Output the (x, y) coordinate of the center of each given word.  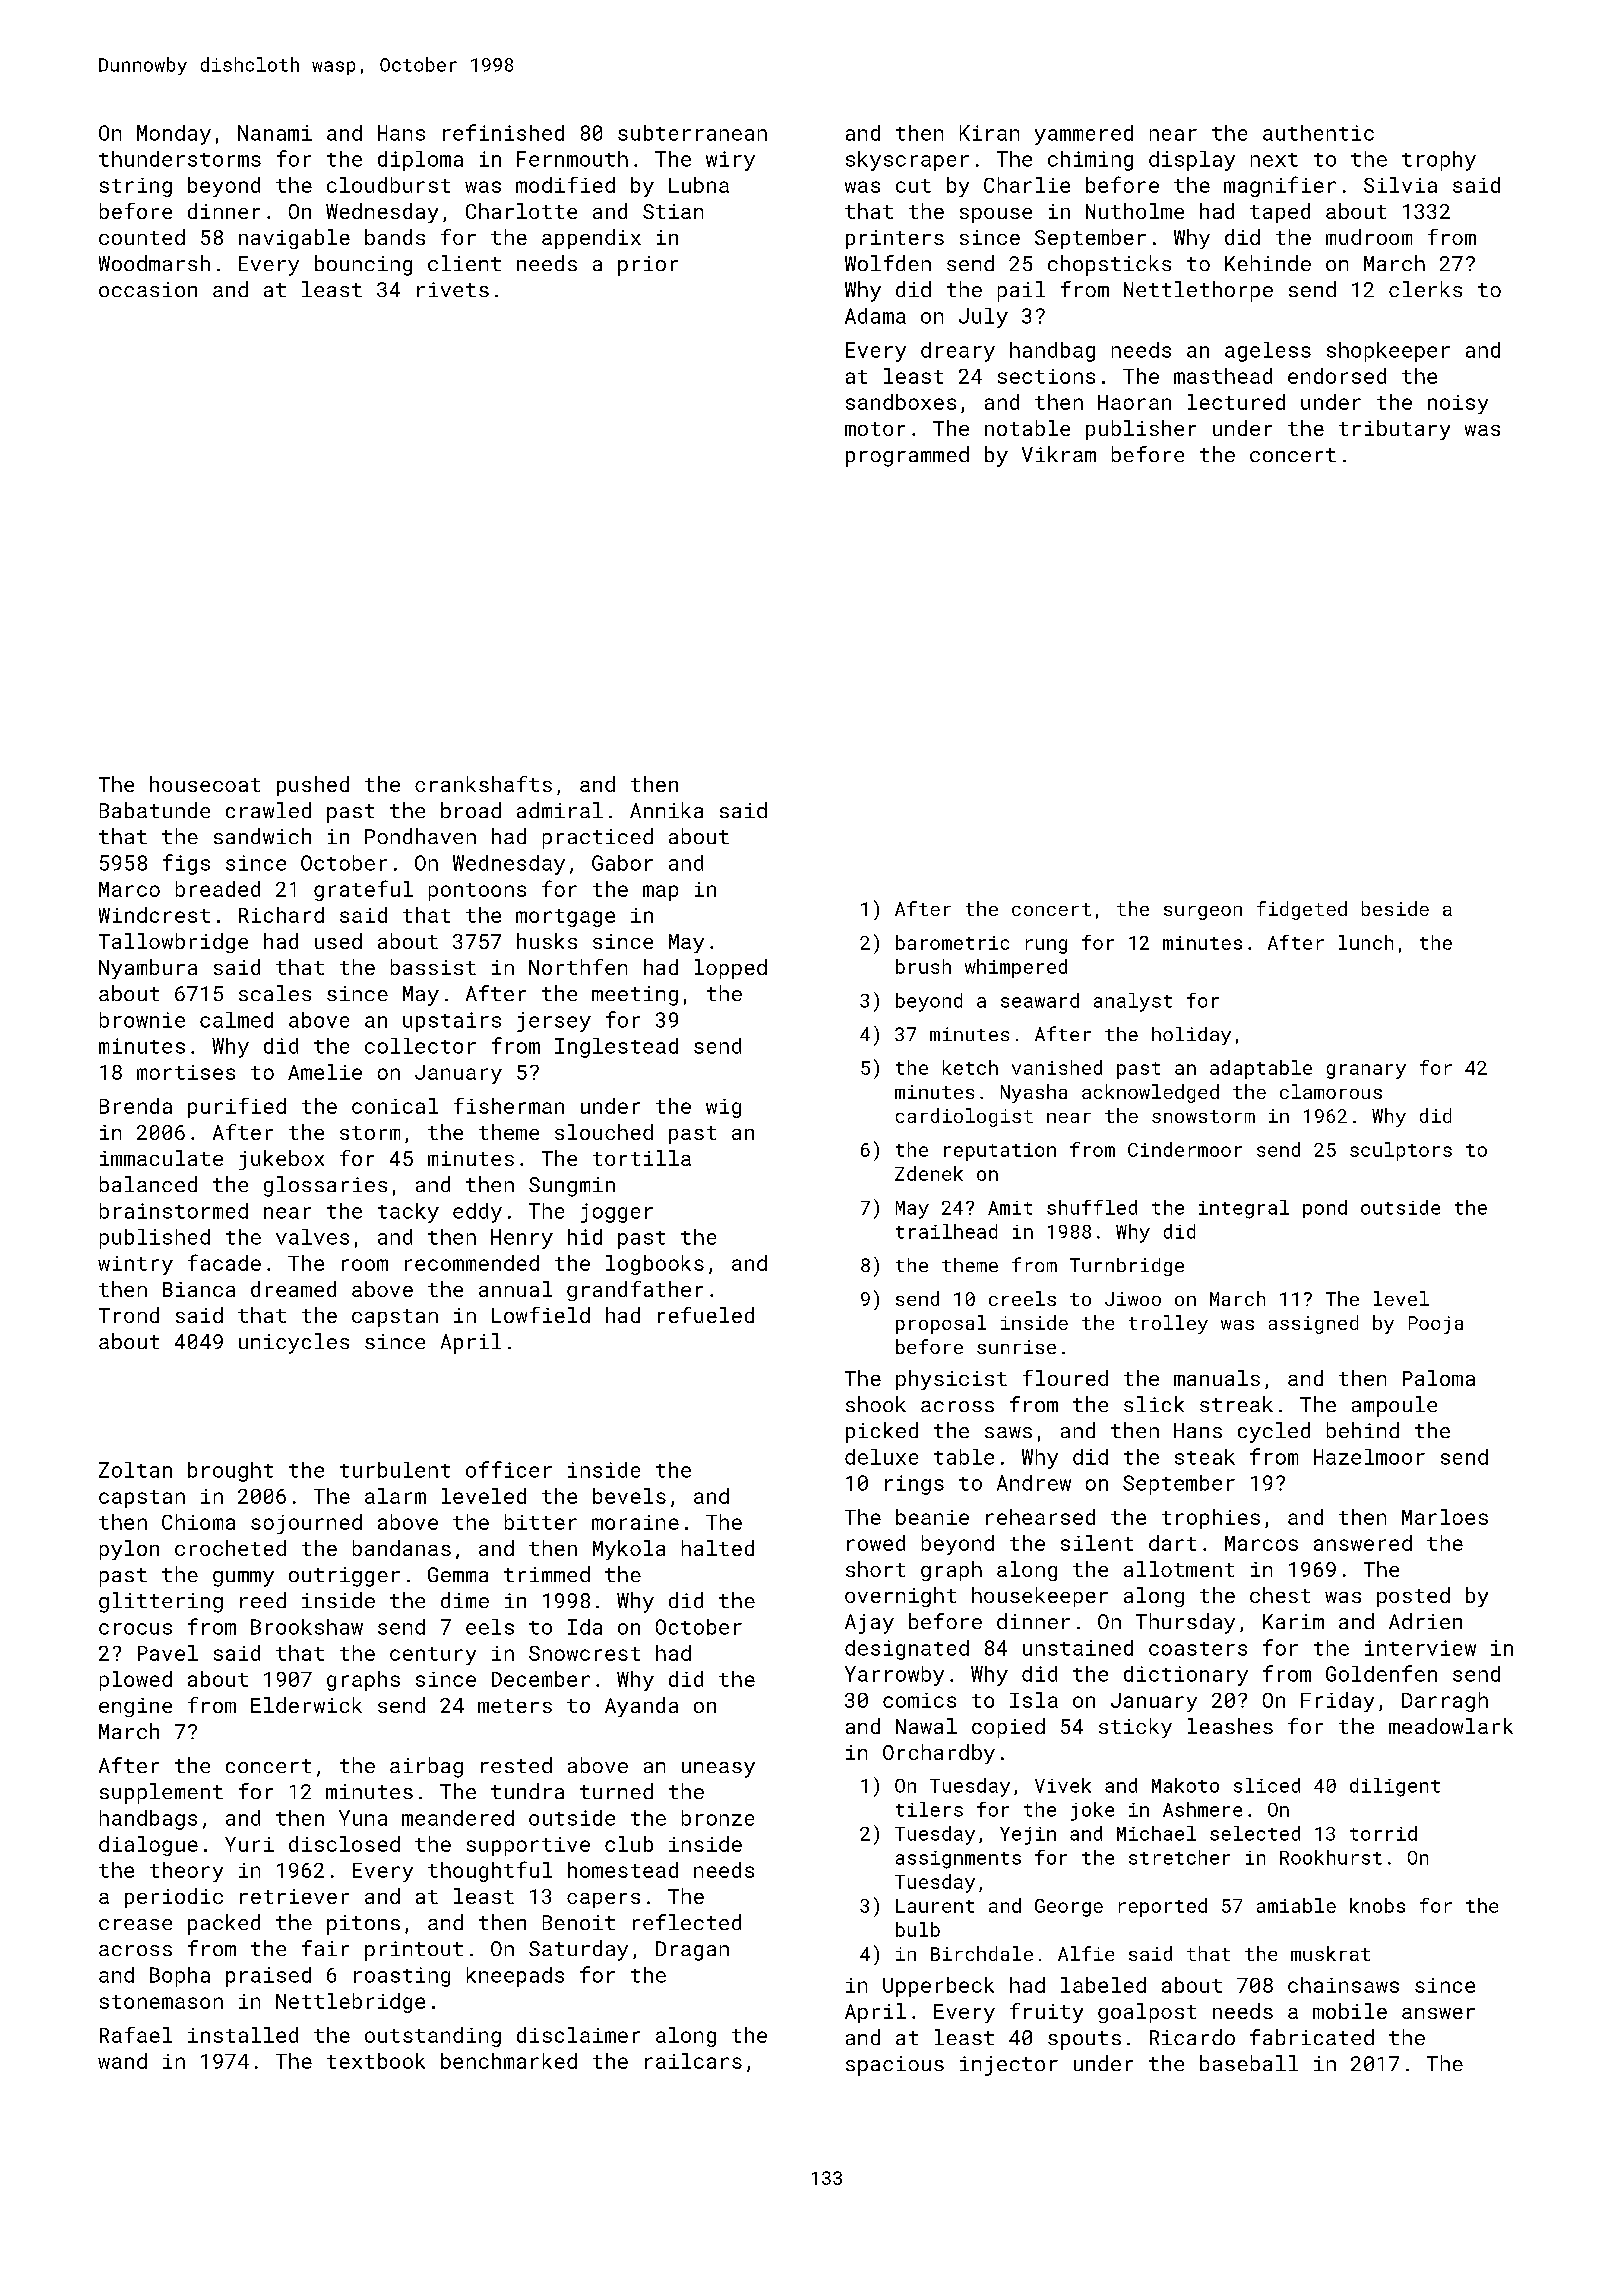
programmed (907, 456)
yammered (1084, 135)
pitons (363, 1925)
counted (142, 237)
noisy (1458, 404)
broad (471, 810)
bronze (718, 1818)
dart (1172, 1543)
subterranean (692, 133)
